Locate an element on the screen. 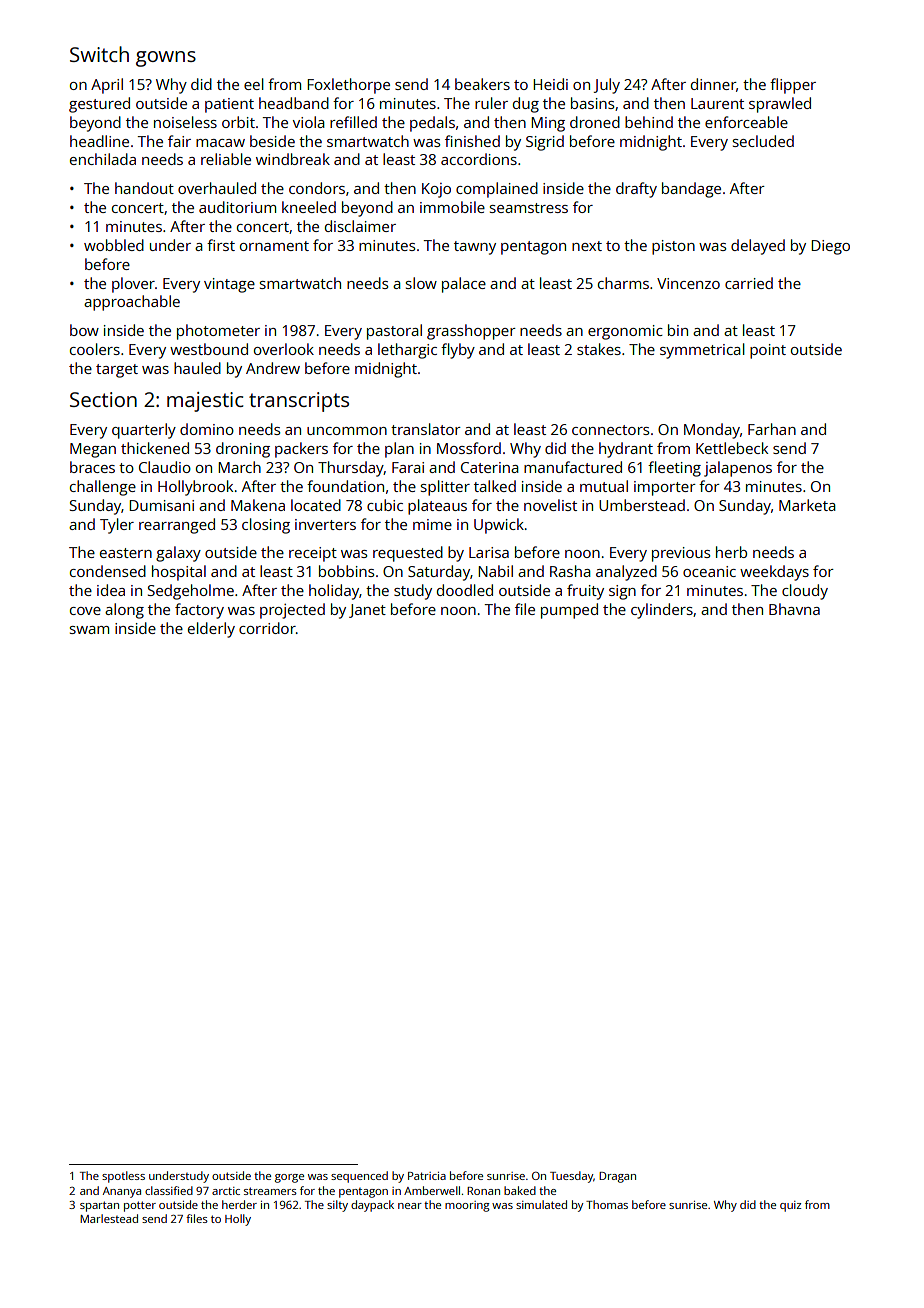 The height and width of the screenshot is (1308, 924). Kettlebeck is located at coordinates (732, 448).
